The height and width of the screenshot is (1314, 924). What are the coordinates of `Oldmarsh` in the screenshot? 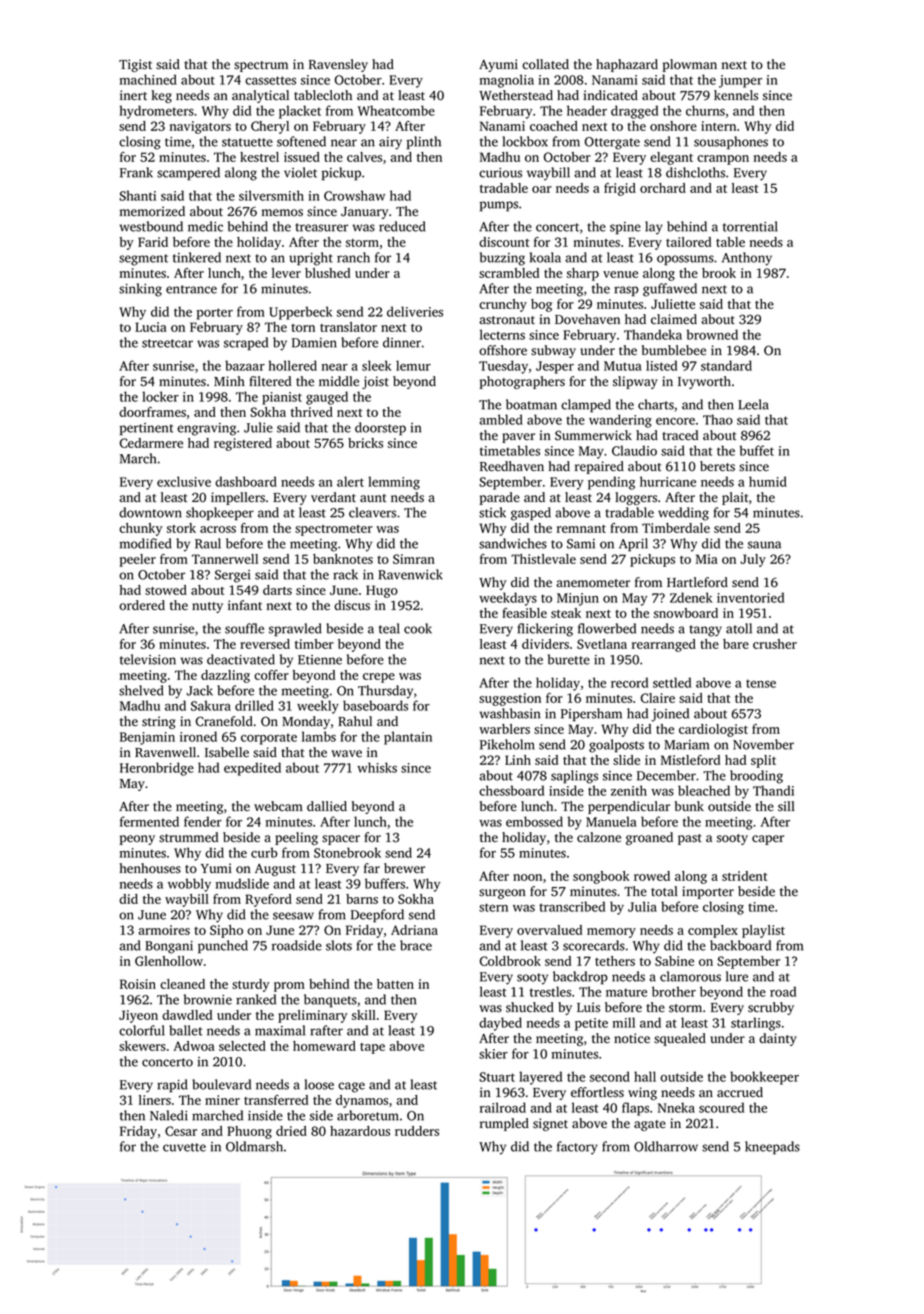 It's located at (254, 1146).
